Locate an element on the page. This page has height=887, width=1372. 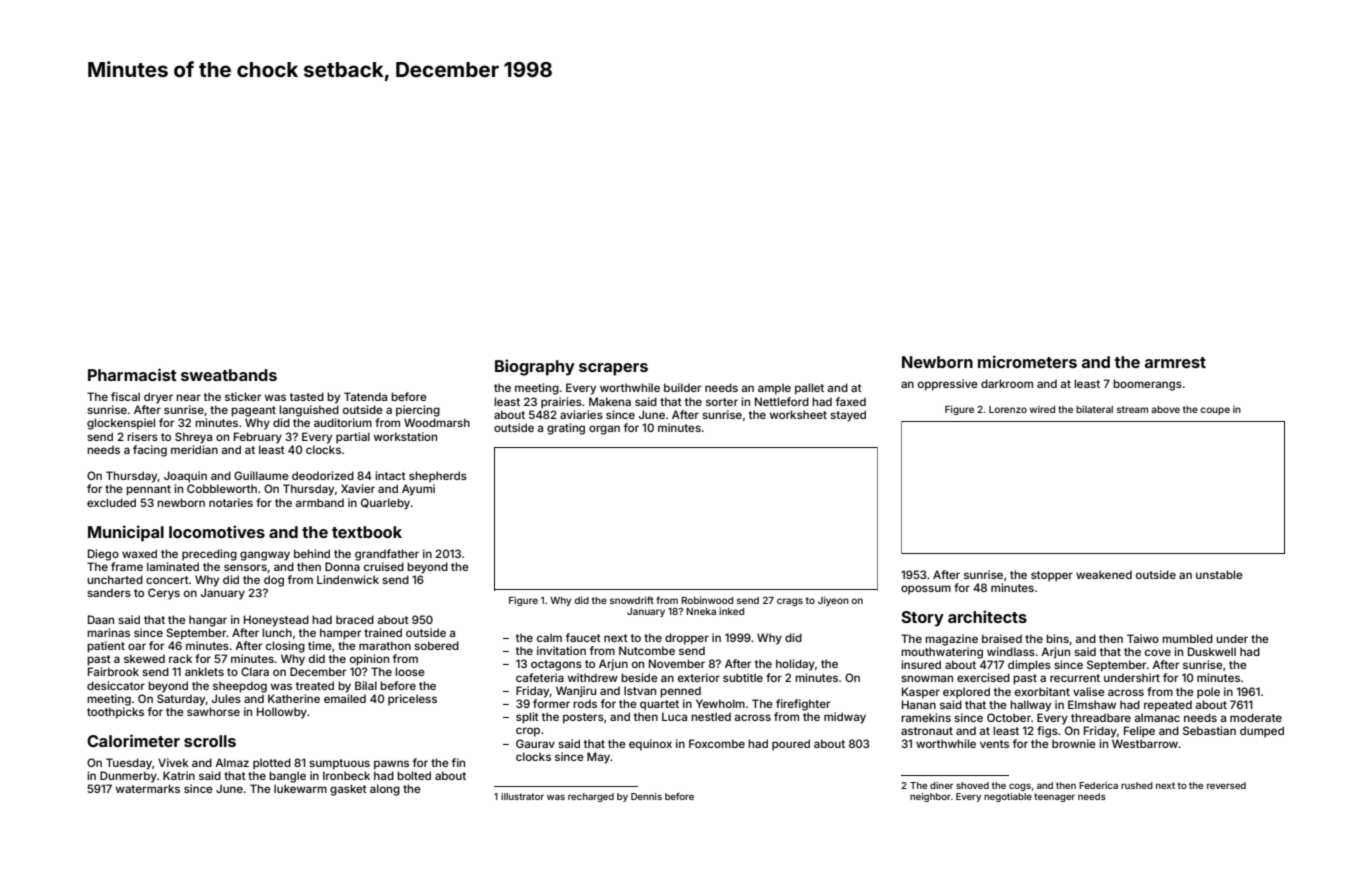
weakened is located at coordinates (1104, 574).
